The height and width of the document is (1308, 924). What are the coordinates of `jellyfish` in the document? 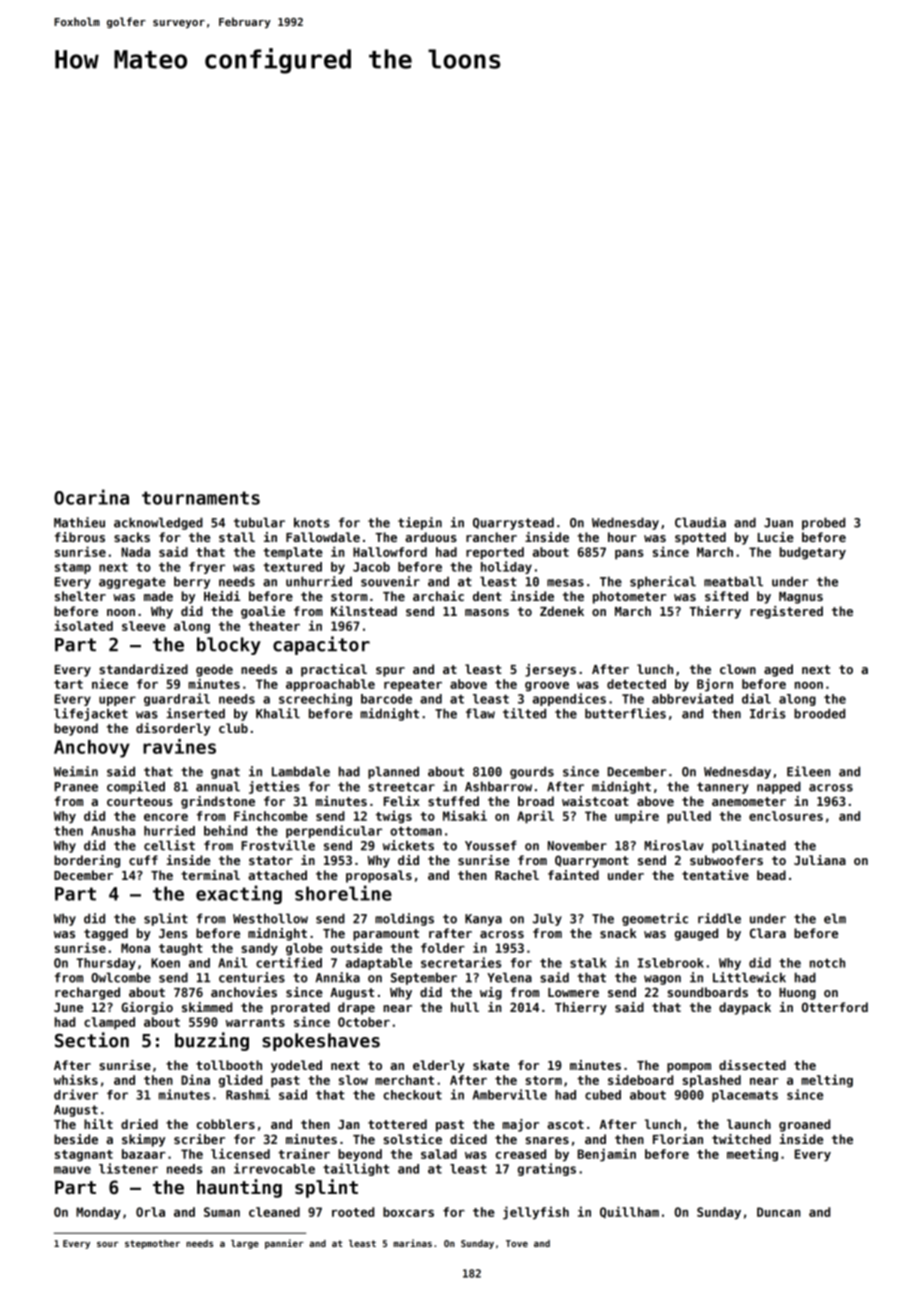 It's located at (536, 1213).
